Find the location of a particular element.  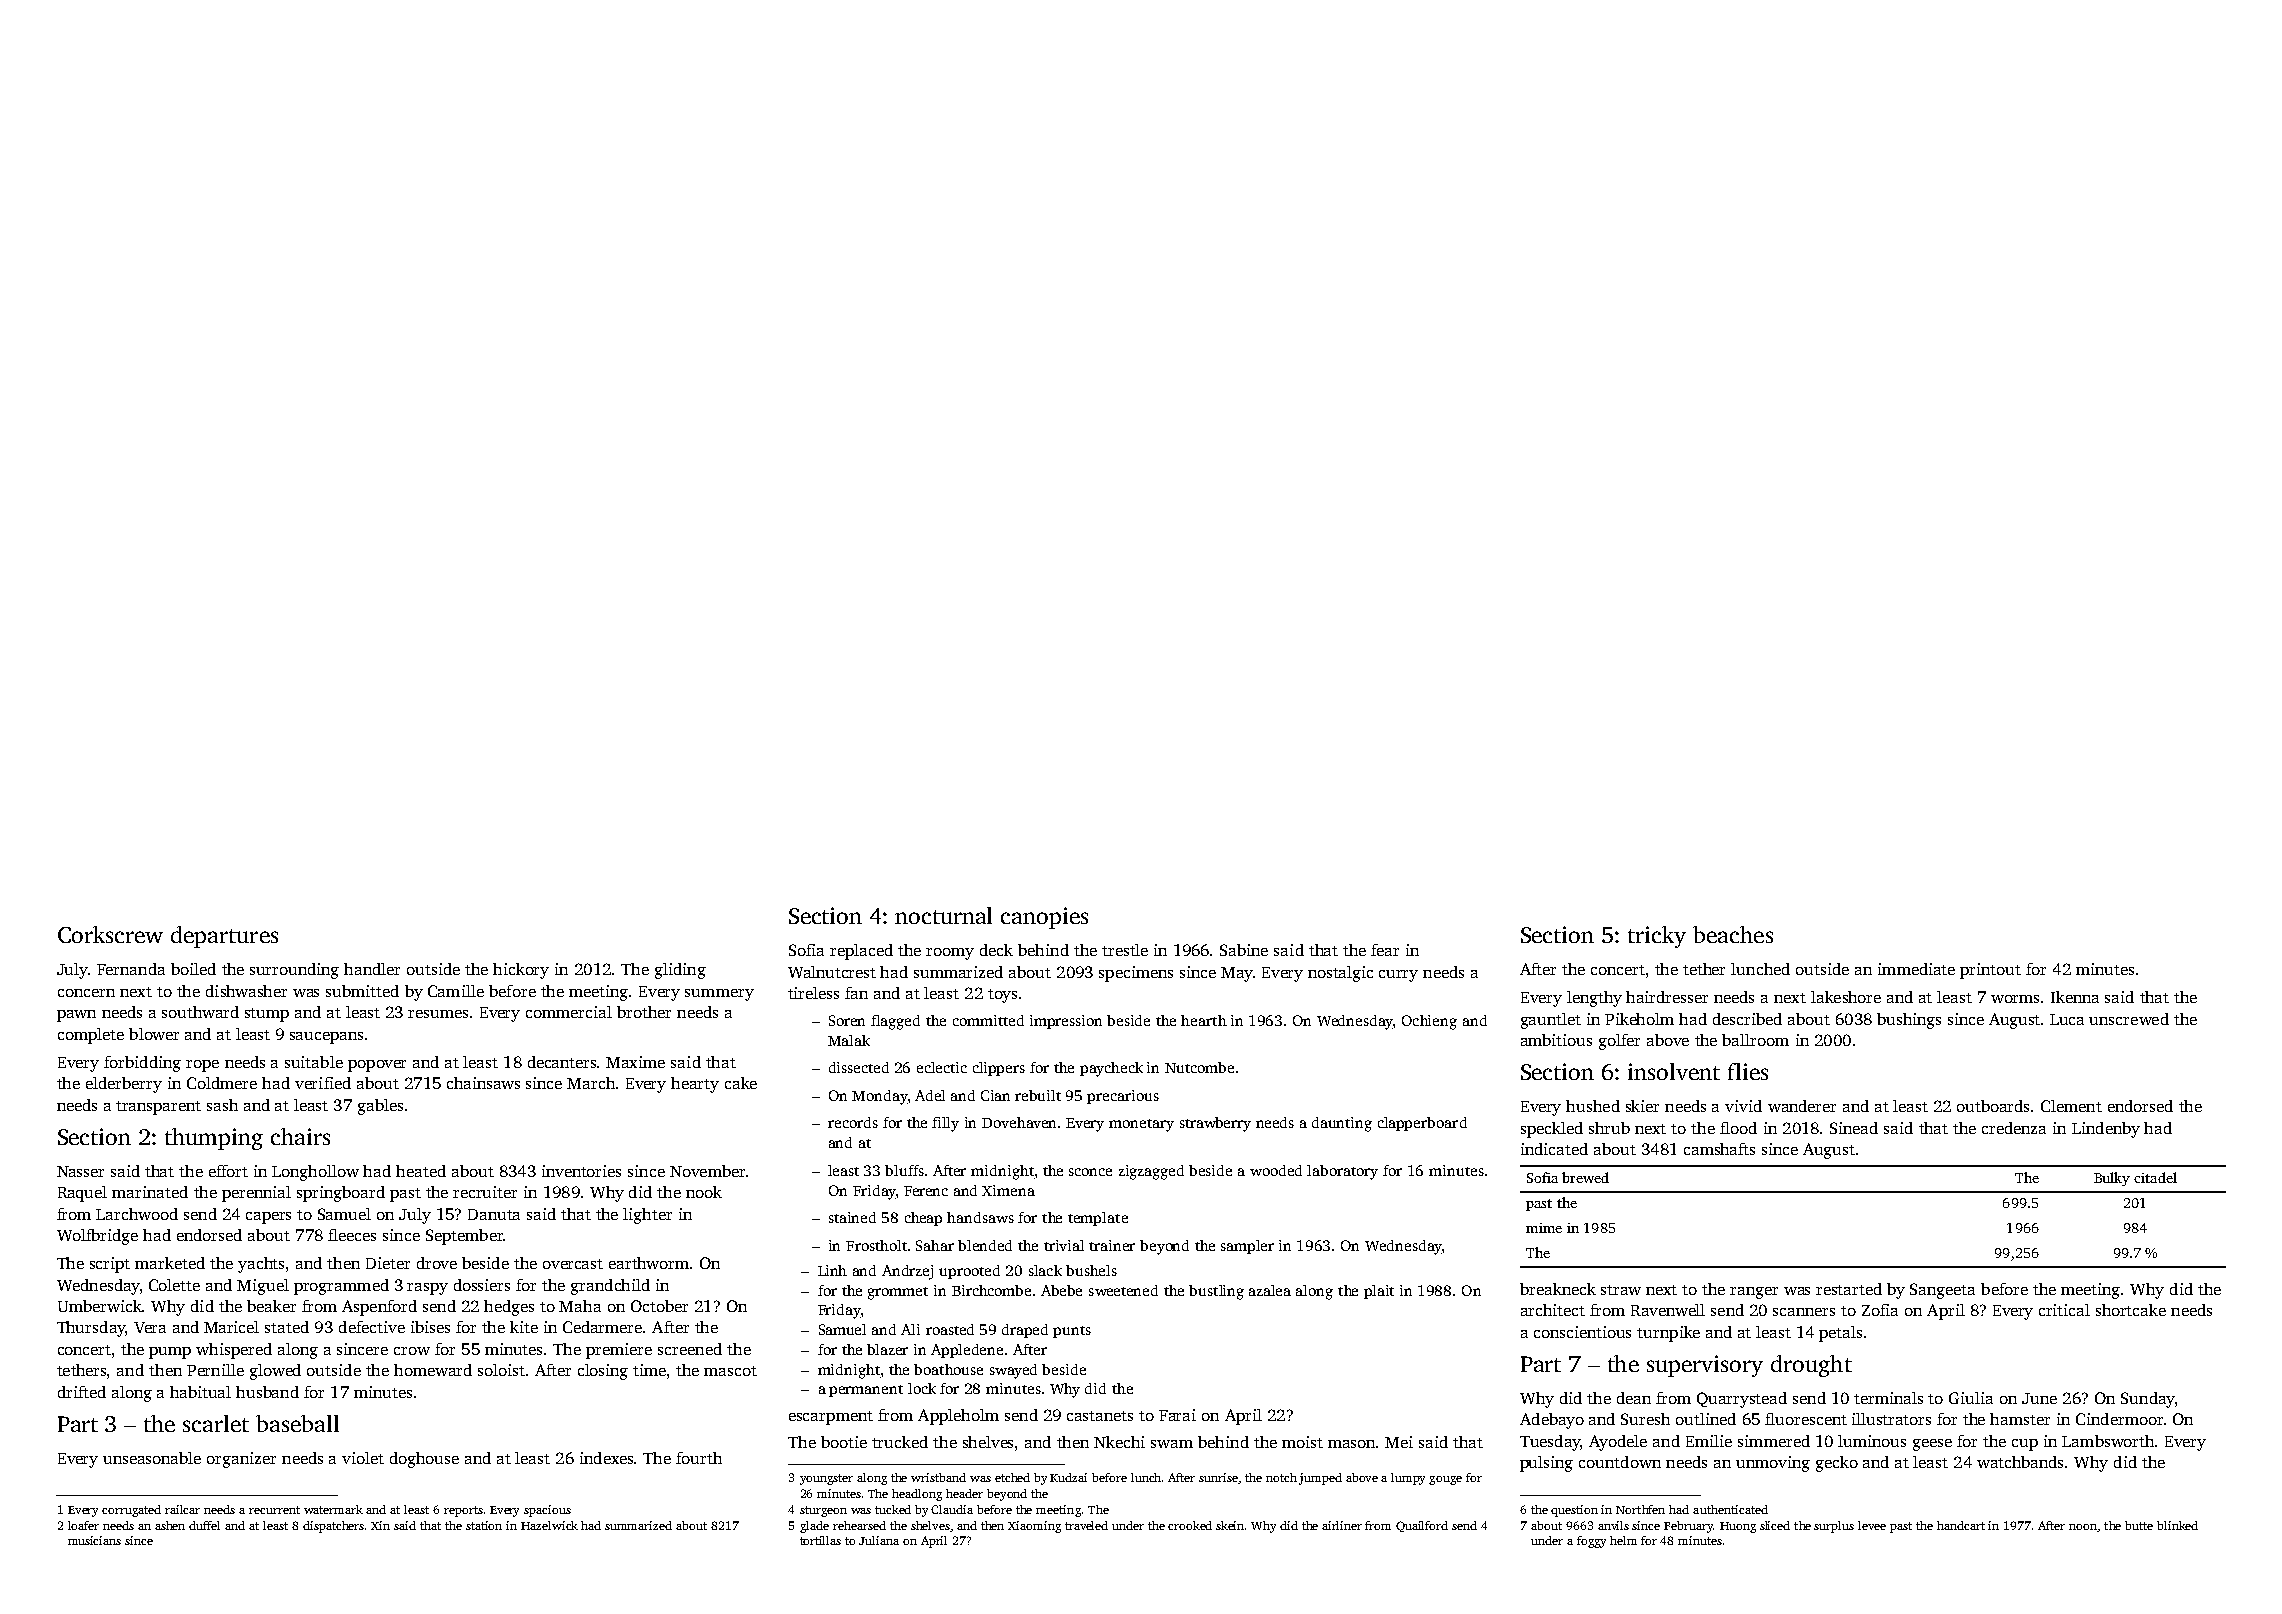

template is located at coordinates (1098, 1219).
